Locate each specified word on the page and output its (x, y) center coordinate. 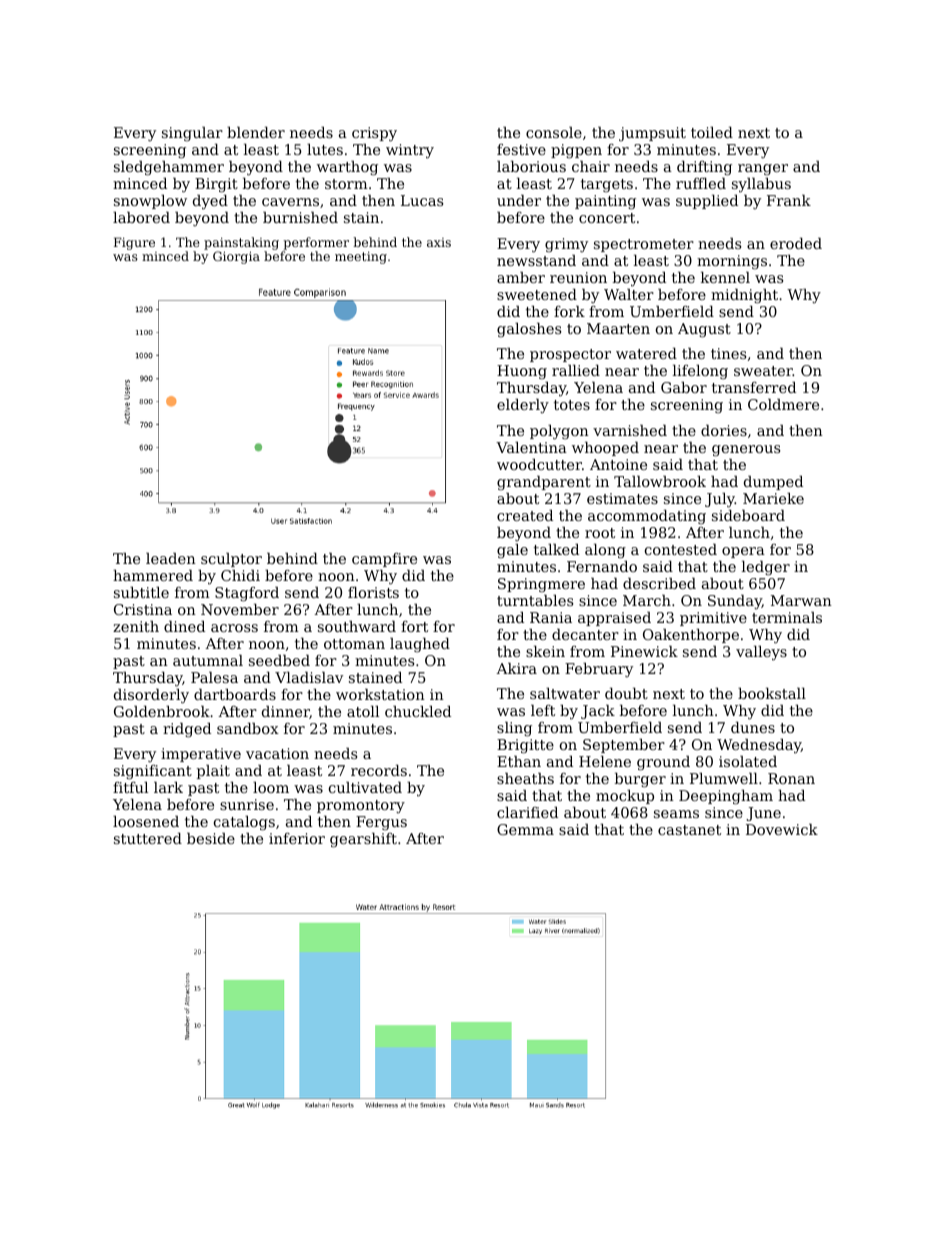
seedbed (279, 660)
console (554, 132)
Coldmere (783, 404)
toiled (712, 132)
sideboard (748, 515)
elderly (523, 406)
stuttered (148, 838)
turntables (535, 600)
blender (256, 132)
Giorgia (236, 257)
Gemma (525, 829)
